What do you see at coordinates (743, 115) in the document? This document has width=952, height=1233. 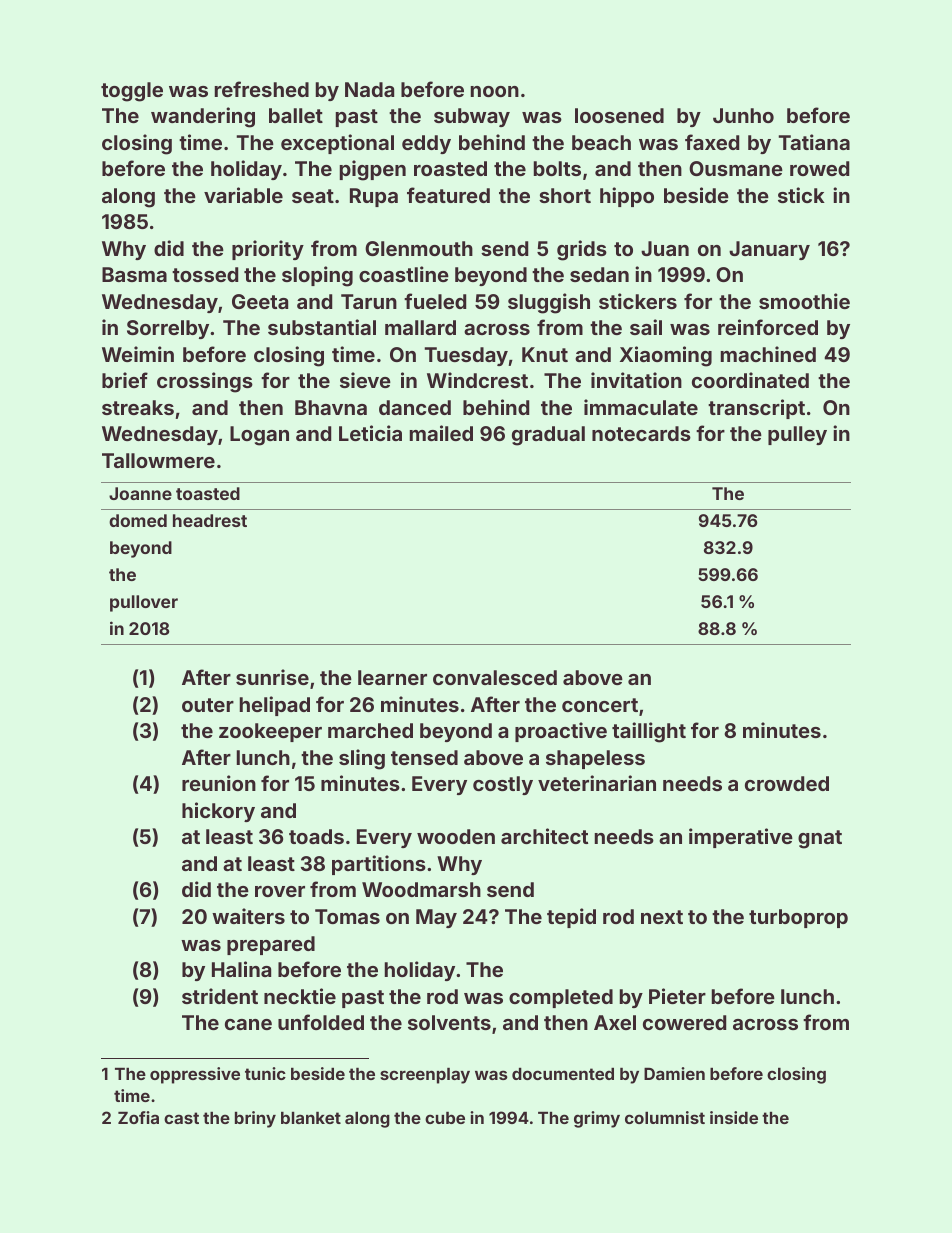 I see `Junho` at bounding box center [743, 115].
